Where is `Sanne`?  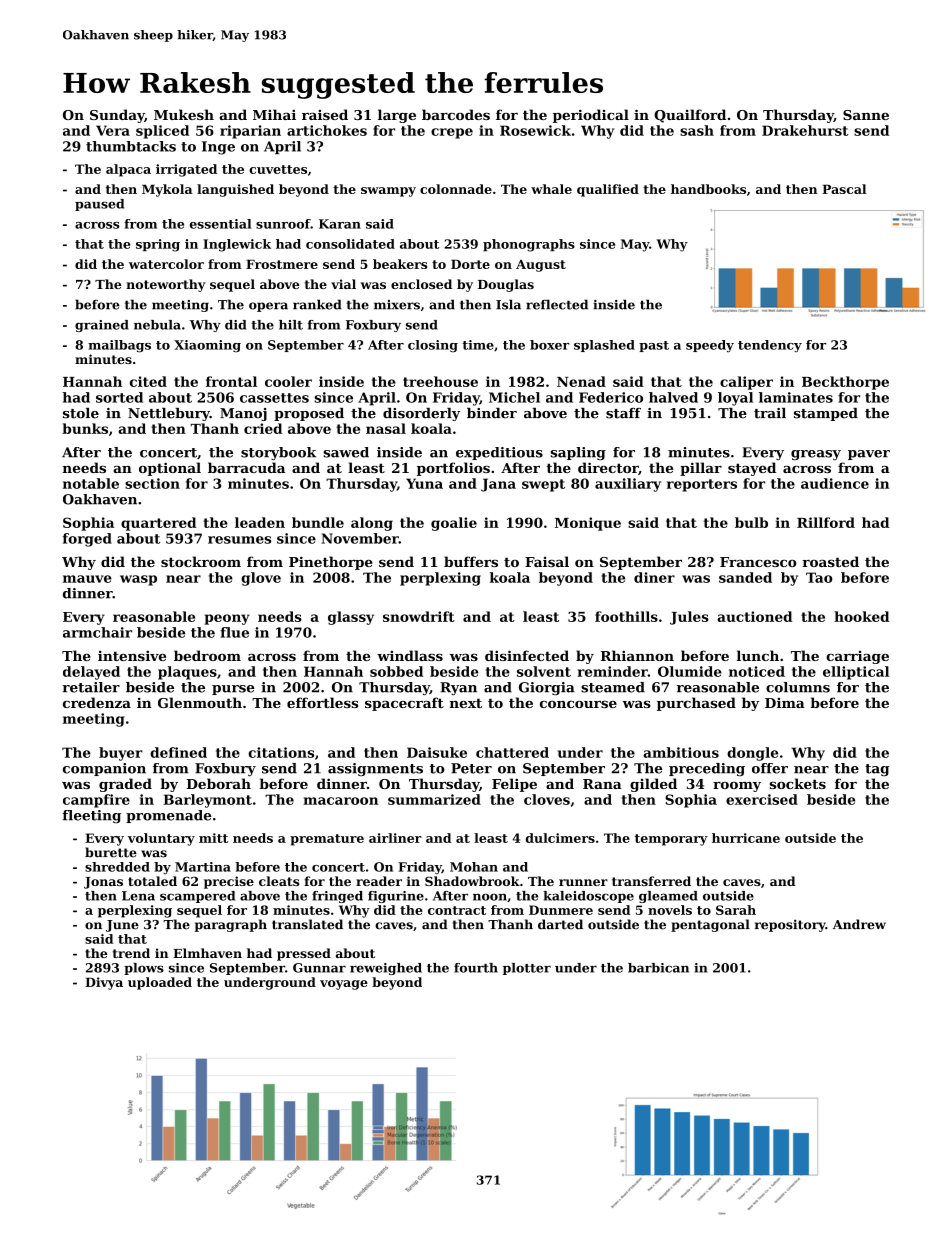 Sanne is located at coordinates (866, 115).
